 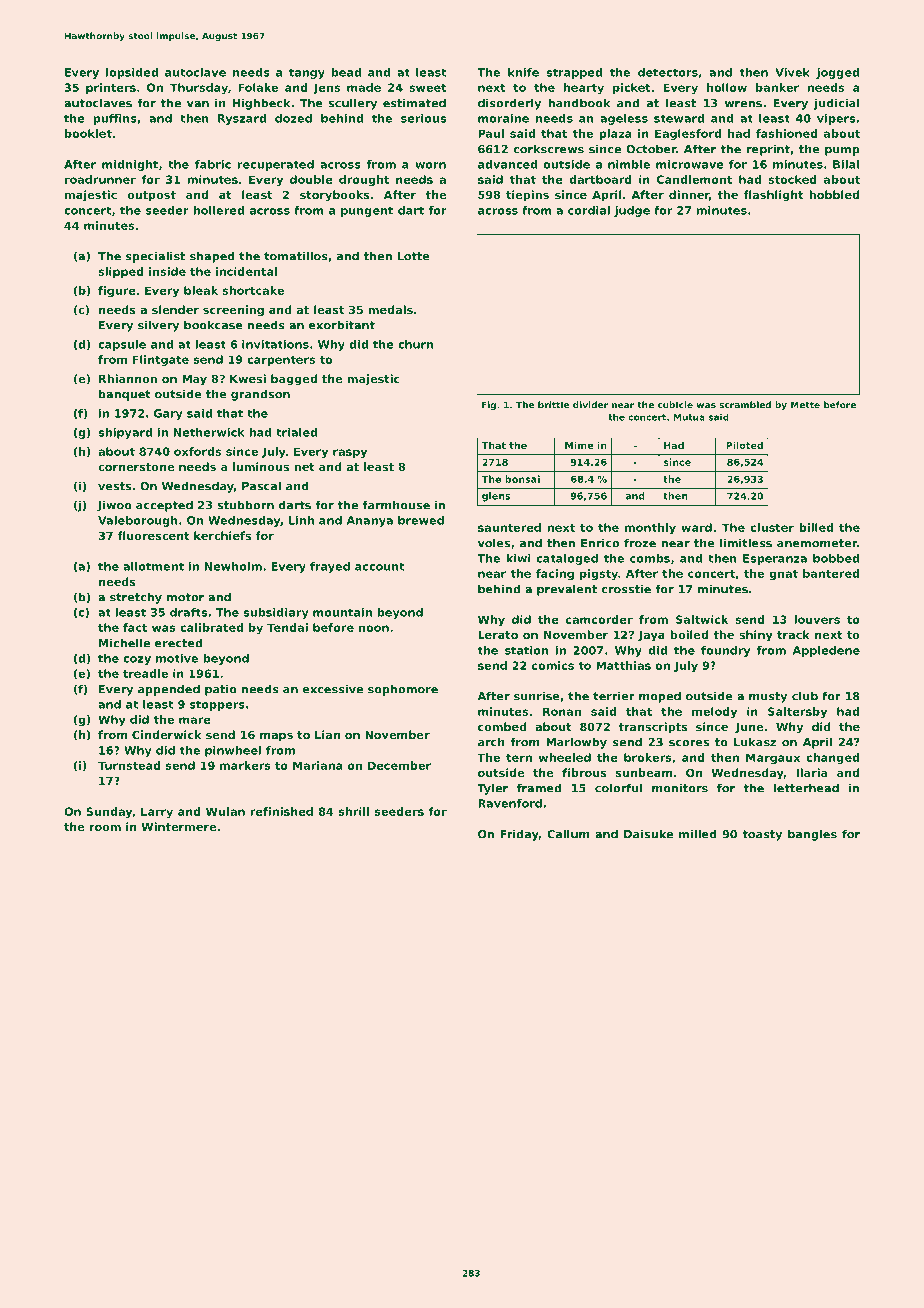 I want to click on room, so click(x=105, y=827).
